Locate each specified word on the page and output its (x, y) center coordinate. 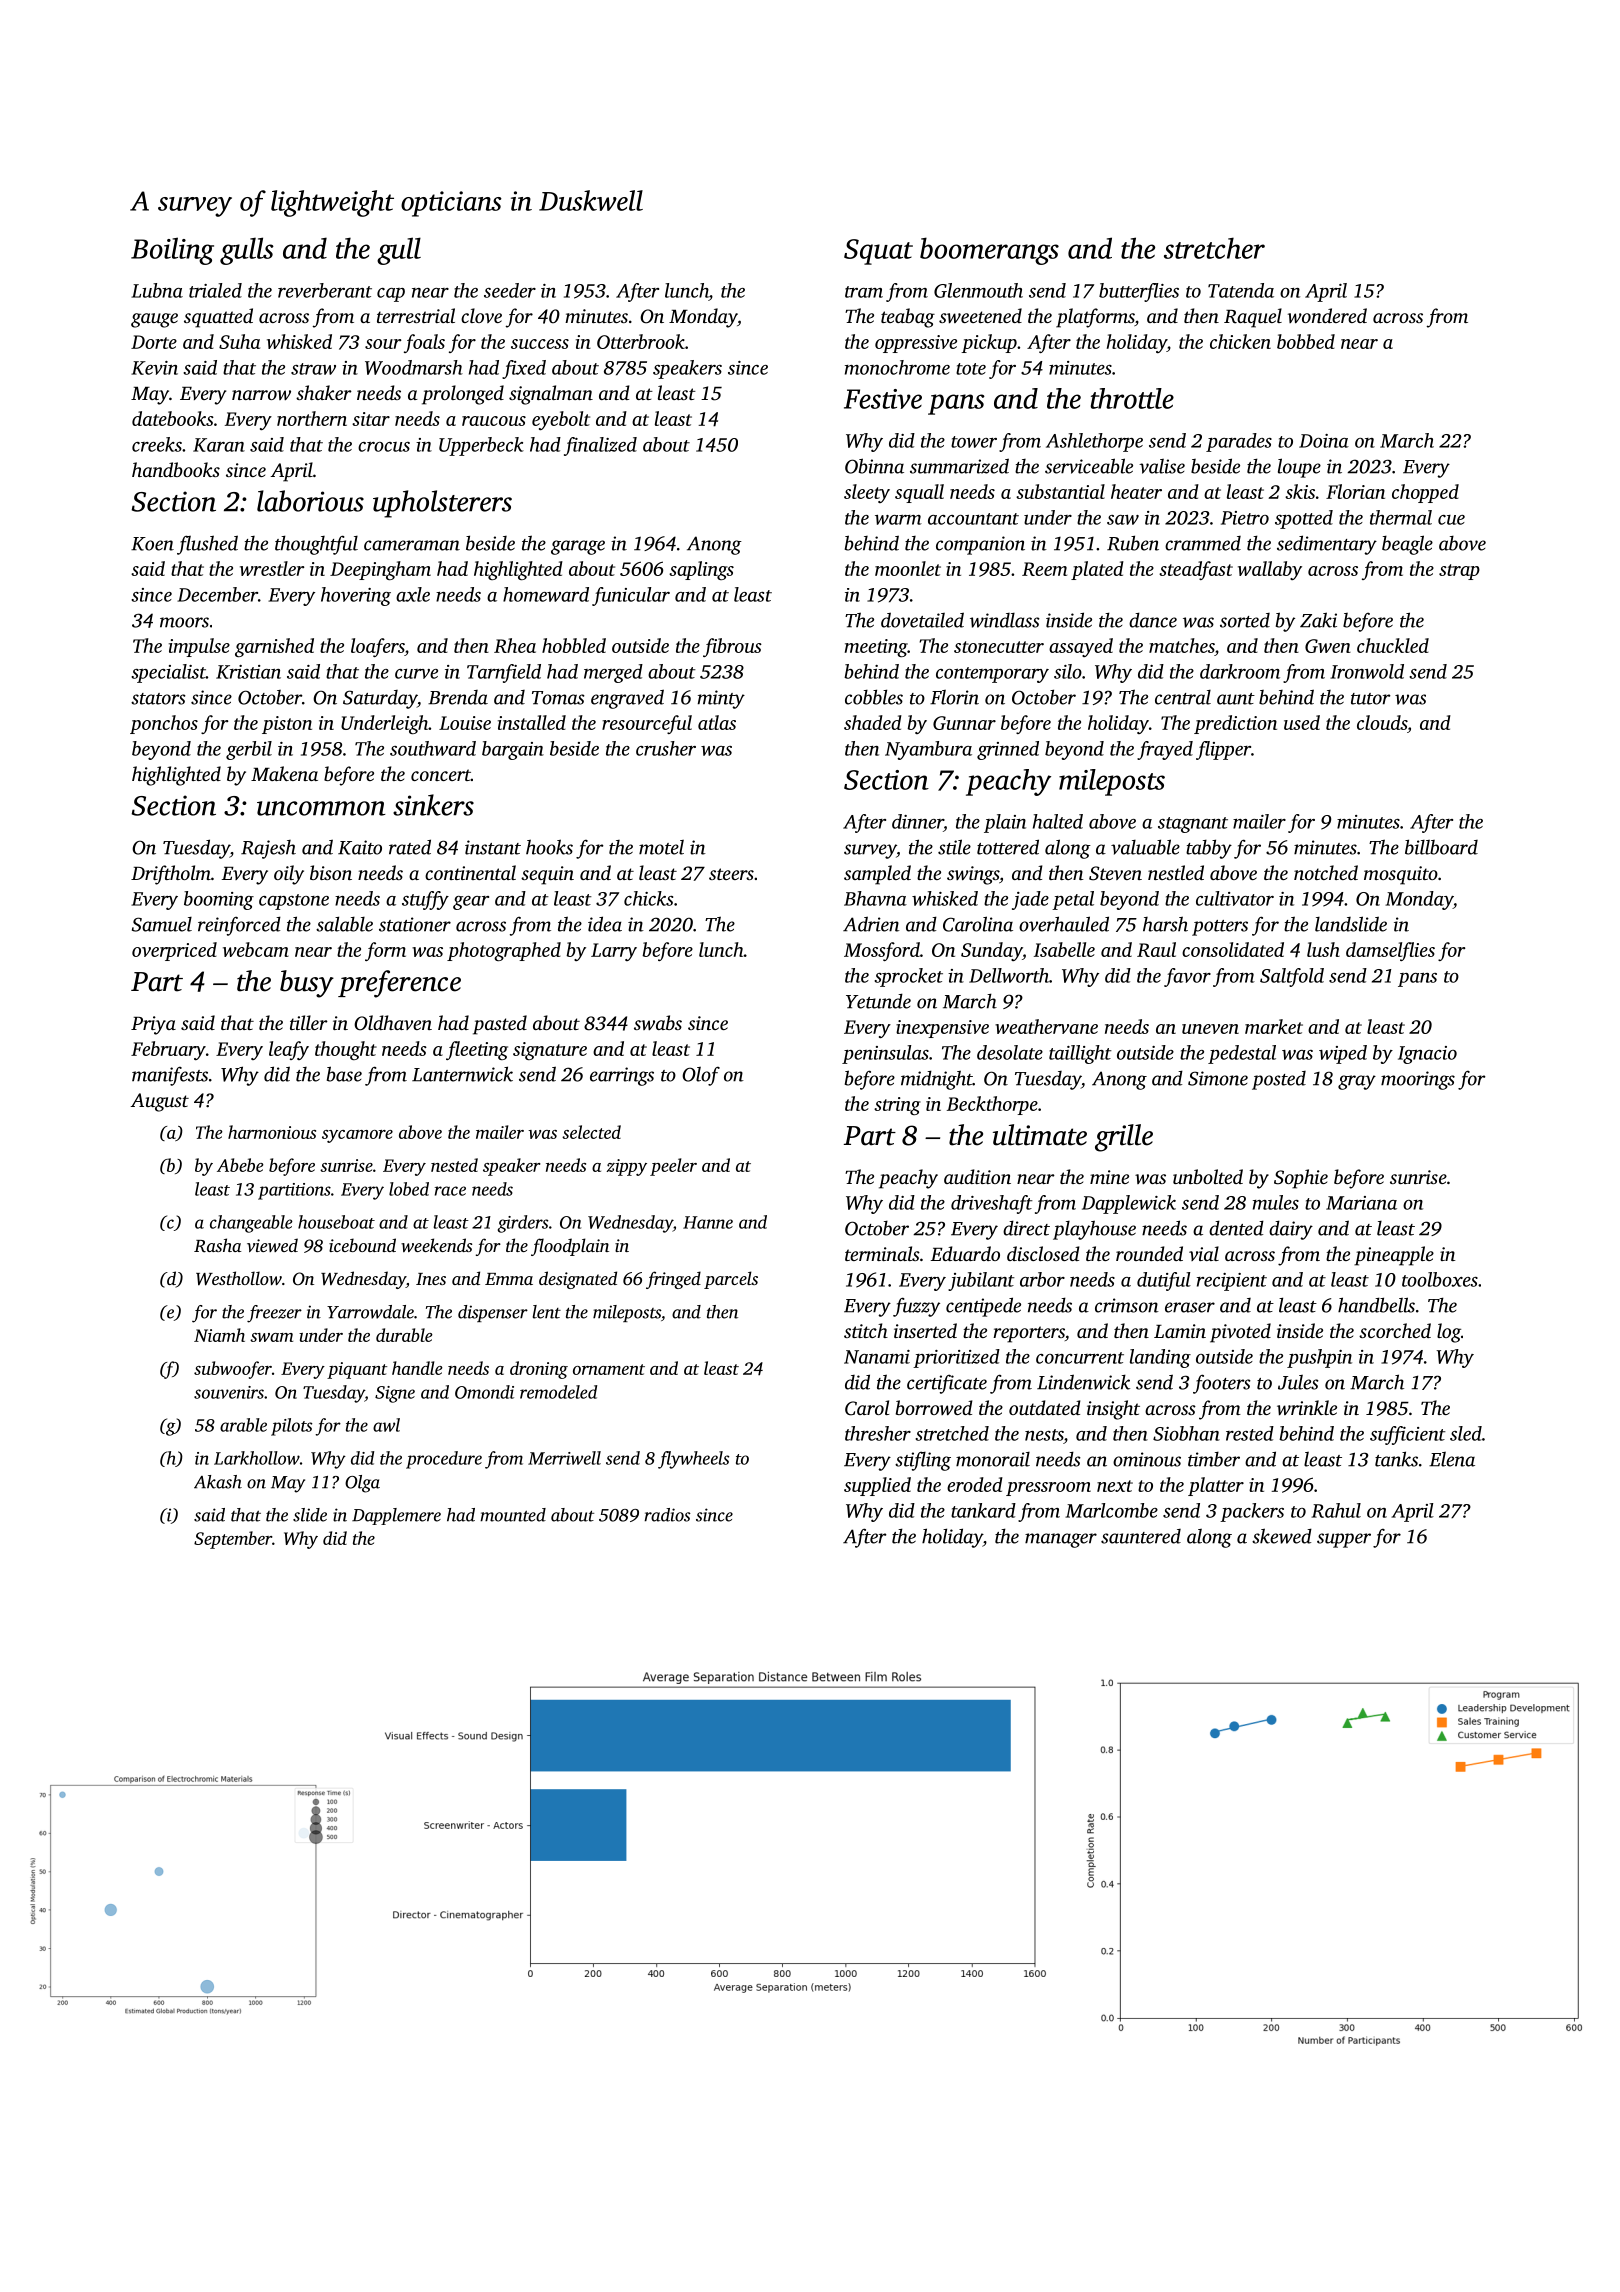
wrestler (272, 568)
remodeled (558, 1392)
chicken (1240, 341)
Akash (218, 1482)
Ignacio (1427, 1055)
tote (971, 369)
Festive (883, 399)
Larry (614, 952)
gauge (154, 320)
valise (1162, 466)
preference (399, 984)
